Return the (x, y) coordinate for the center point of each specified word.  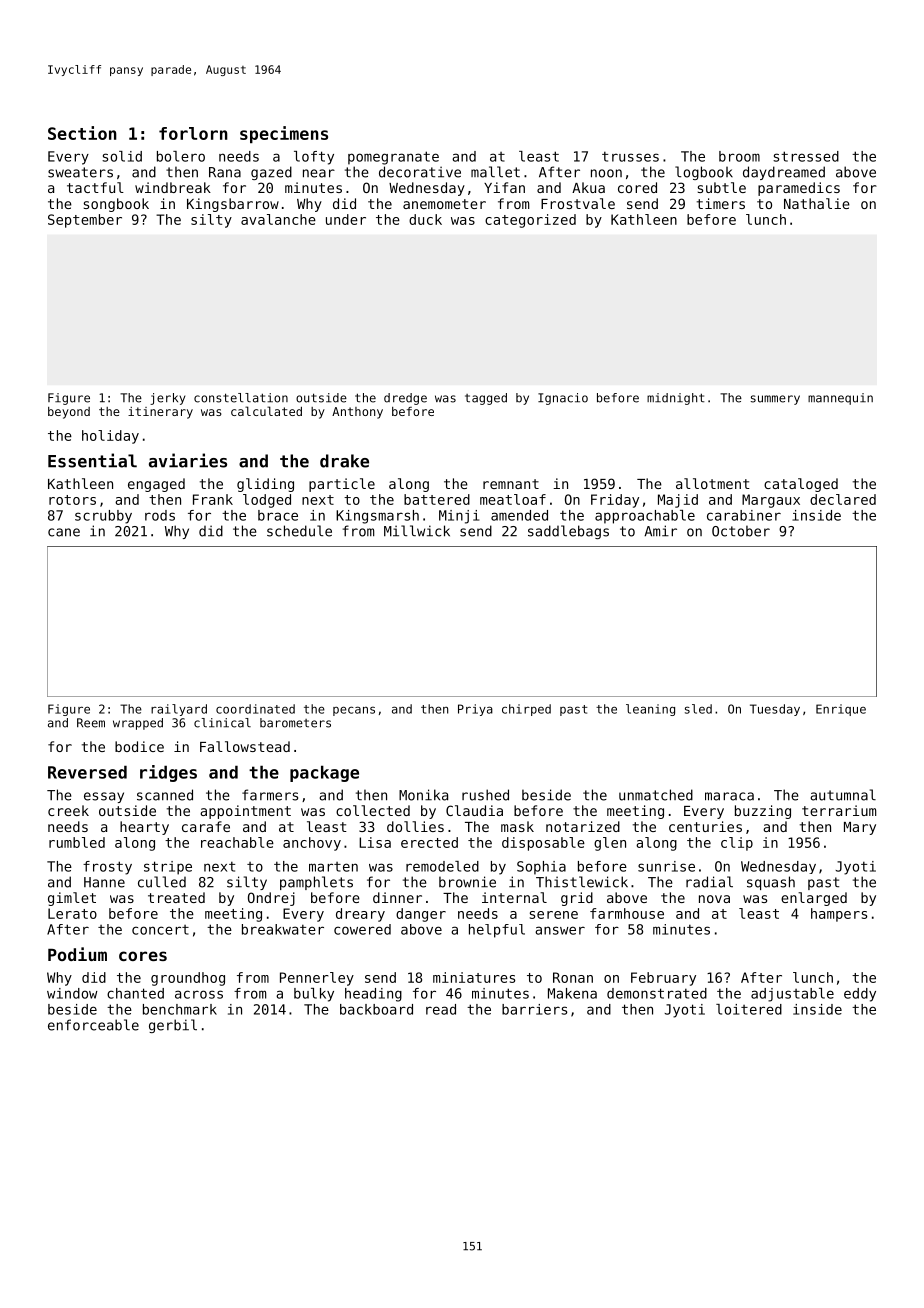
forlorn (193, 133)
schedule (299, 531)
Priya (475, 710)
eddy (860, 995)
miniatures (474, 977)
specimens (284, 134)
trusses (630, 156)
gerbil (173, 1026)
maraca (729, 796)
